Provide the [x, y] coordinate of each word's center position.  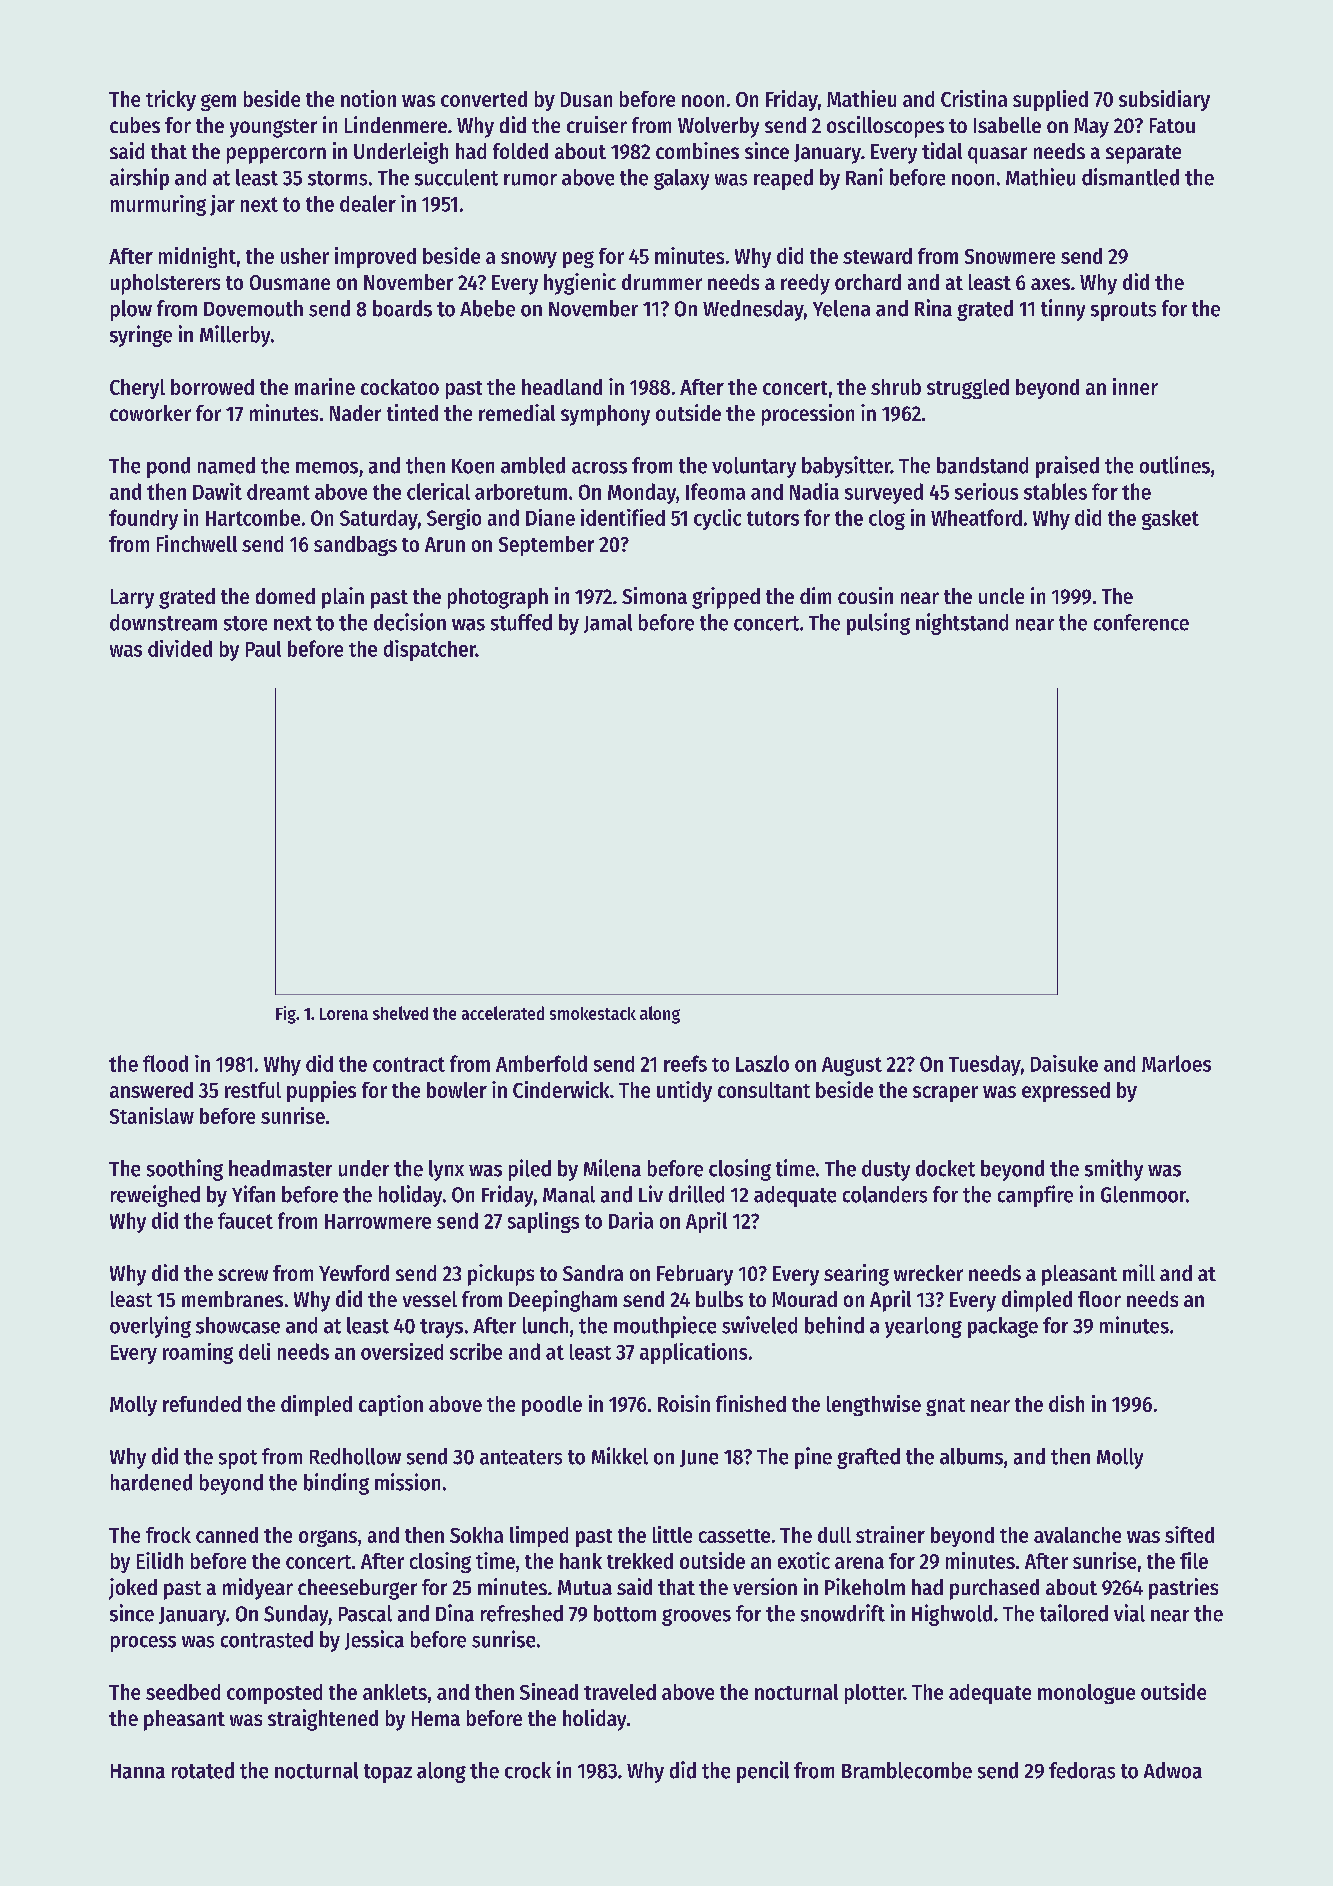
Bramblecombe [907, 1770]
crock [528, 1770]
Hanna [138, 1771]
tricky [171, 100]
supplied [1050, 100]
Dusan [586, 99]
